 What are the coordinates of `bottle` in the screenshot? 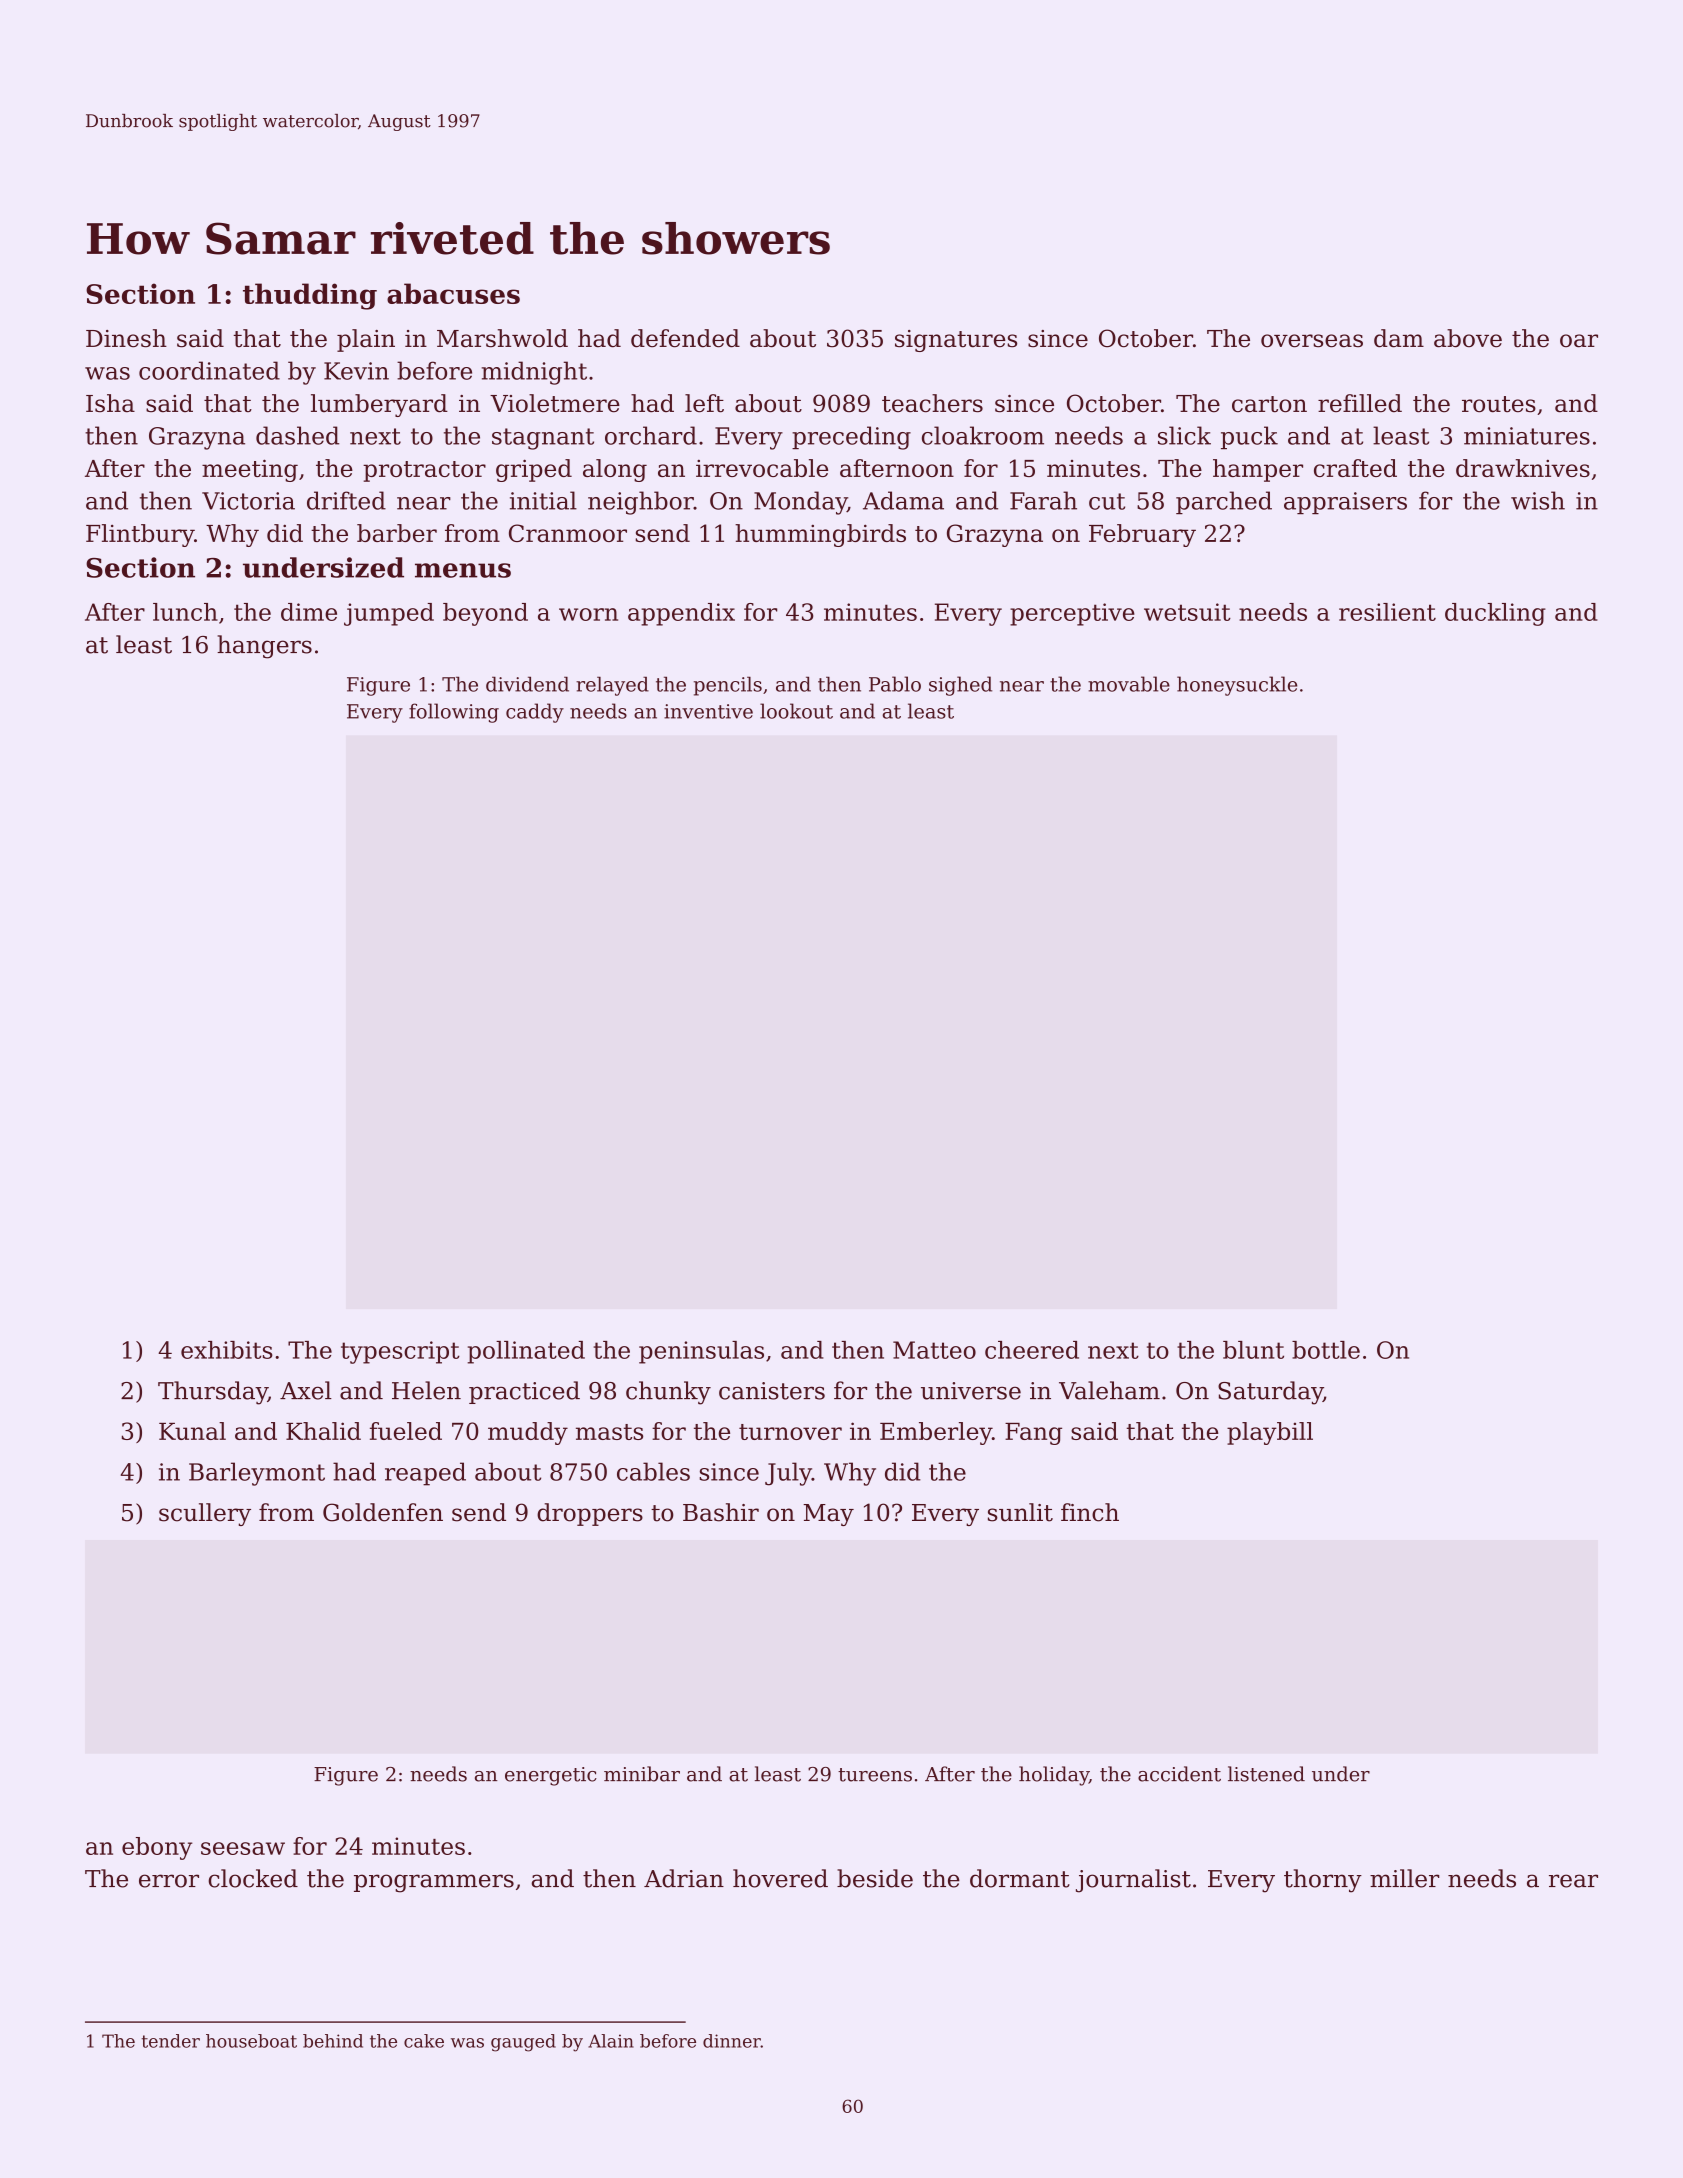 It's located at (1326, 1350).
